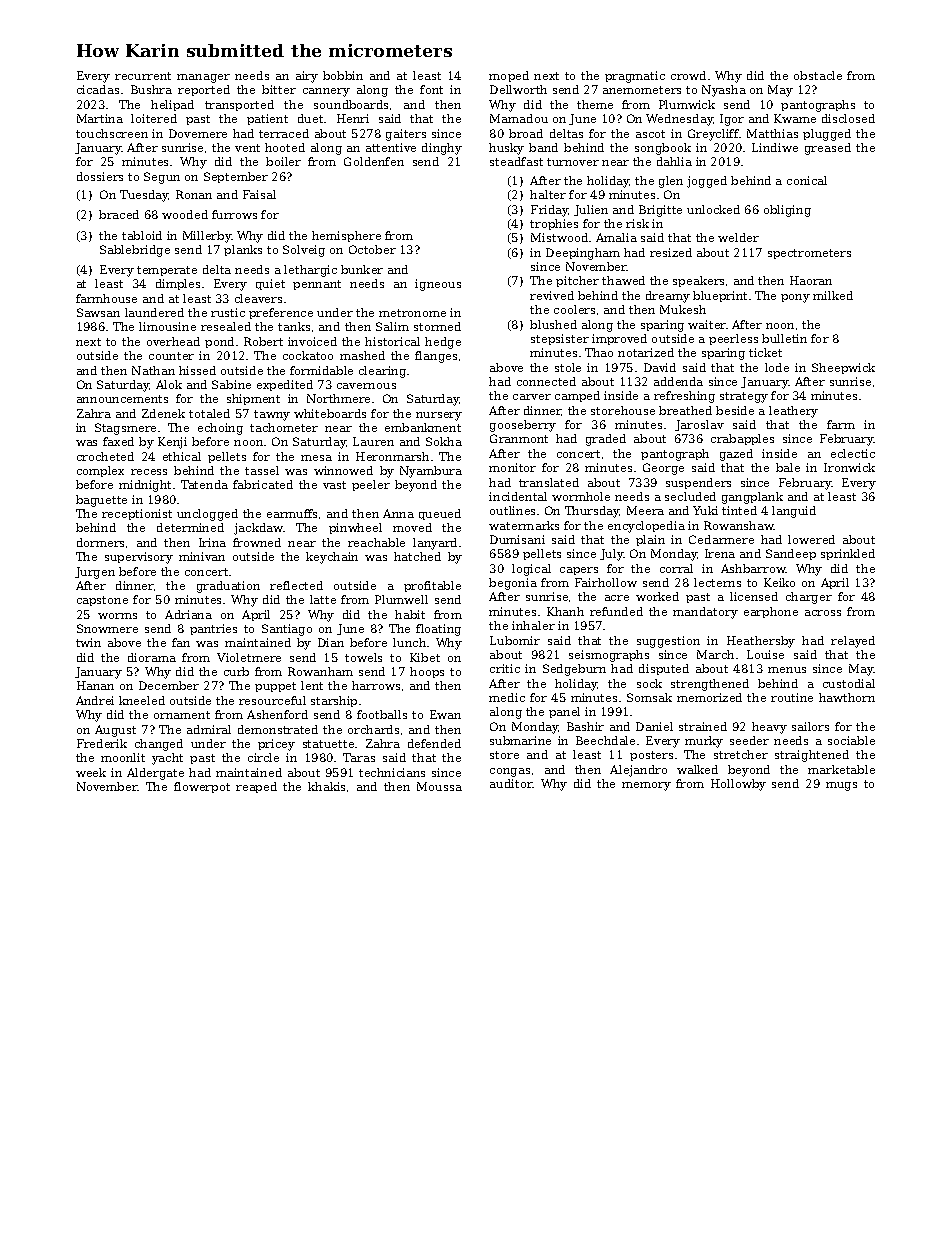 This screenshot has width=952, height=1233. Describe the element at coordinates (853, 453) in the screenshot. I see `eclectic` at that location.
